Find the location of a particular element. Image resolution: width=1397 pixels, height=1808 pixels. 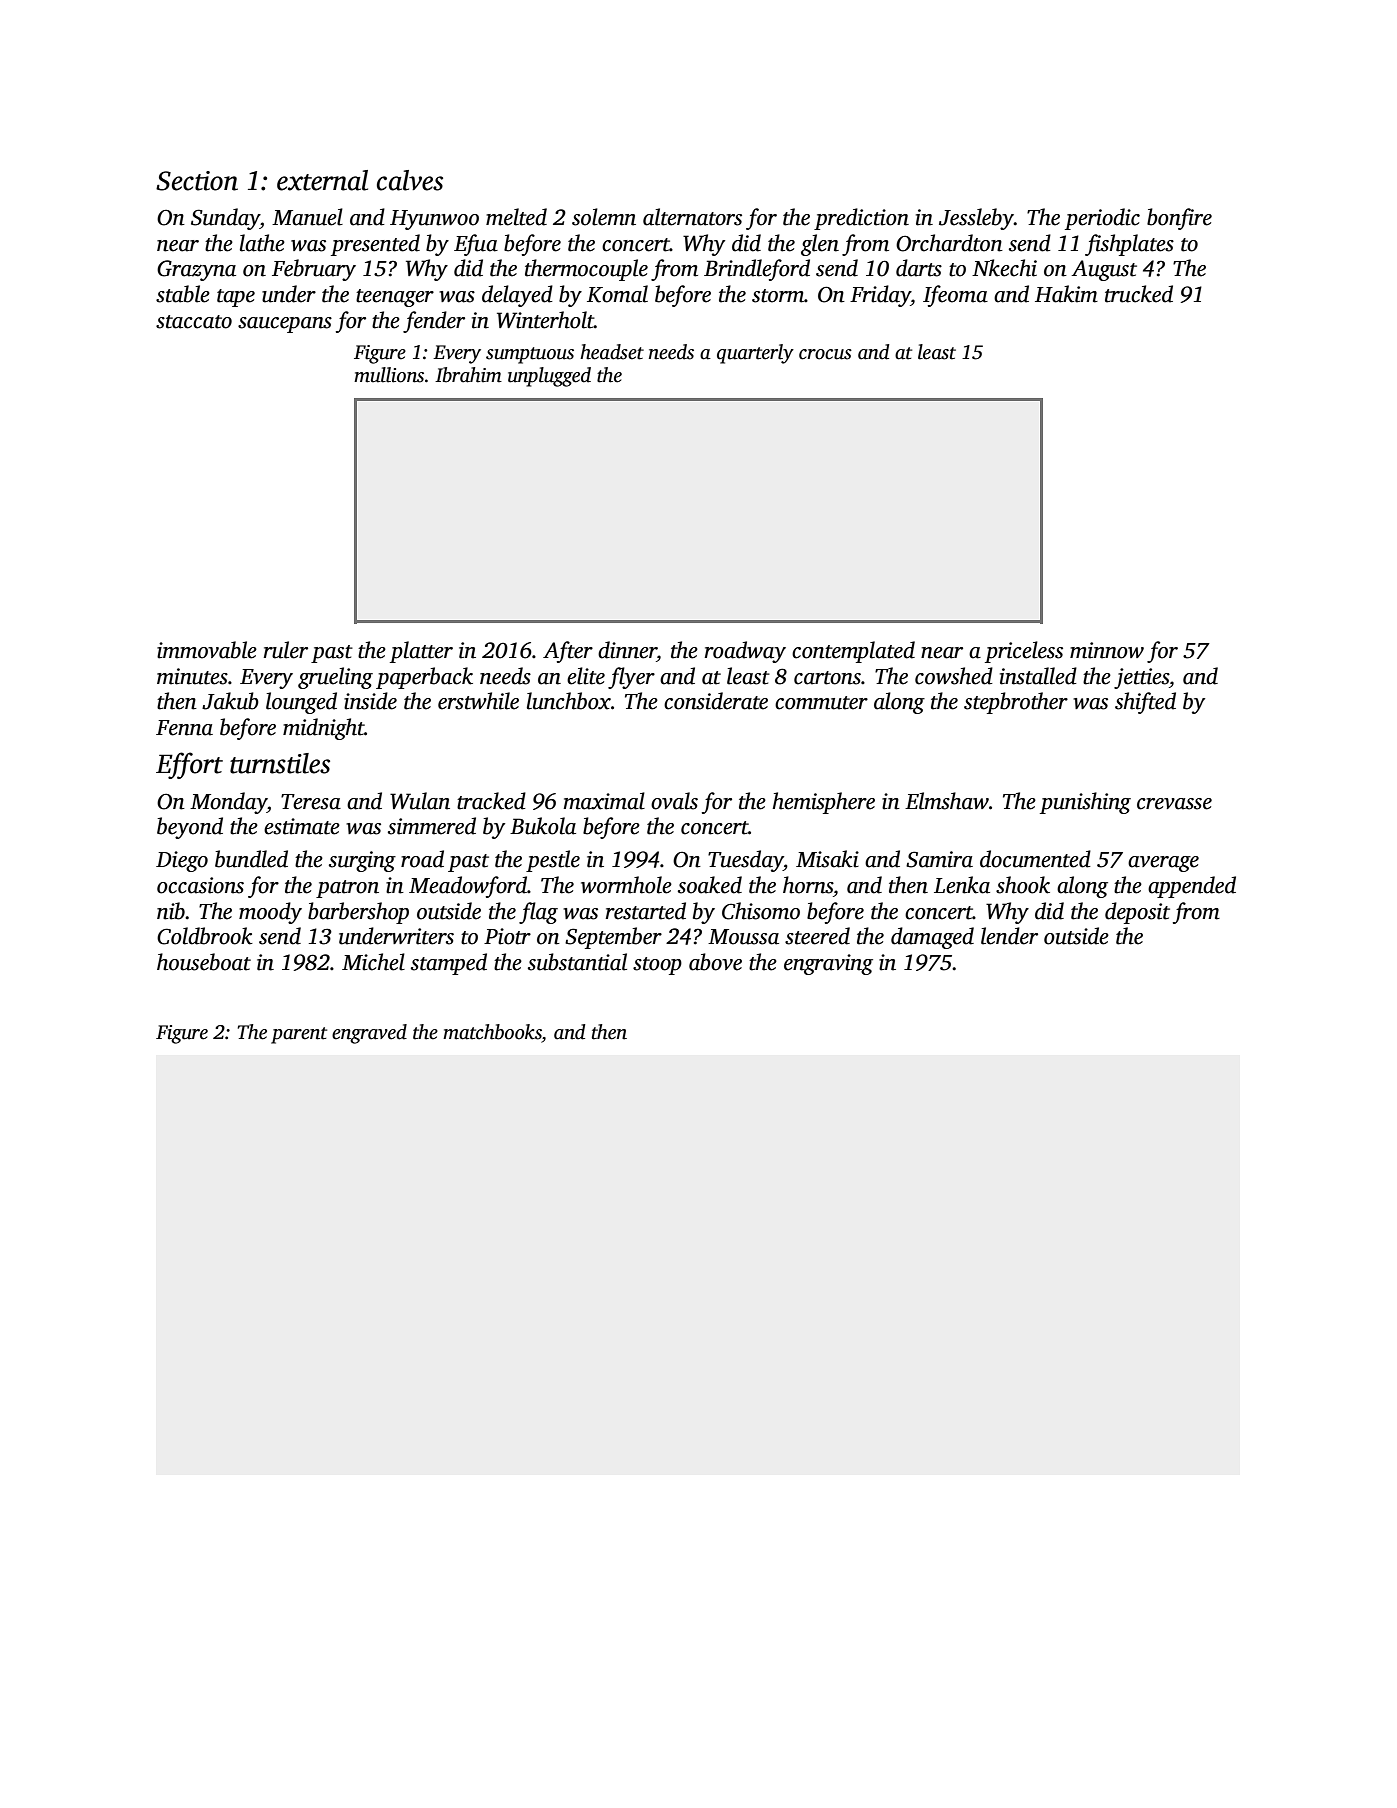

crocus is located at coordinates (825, 354).
